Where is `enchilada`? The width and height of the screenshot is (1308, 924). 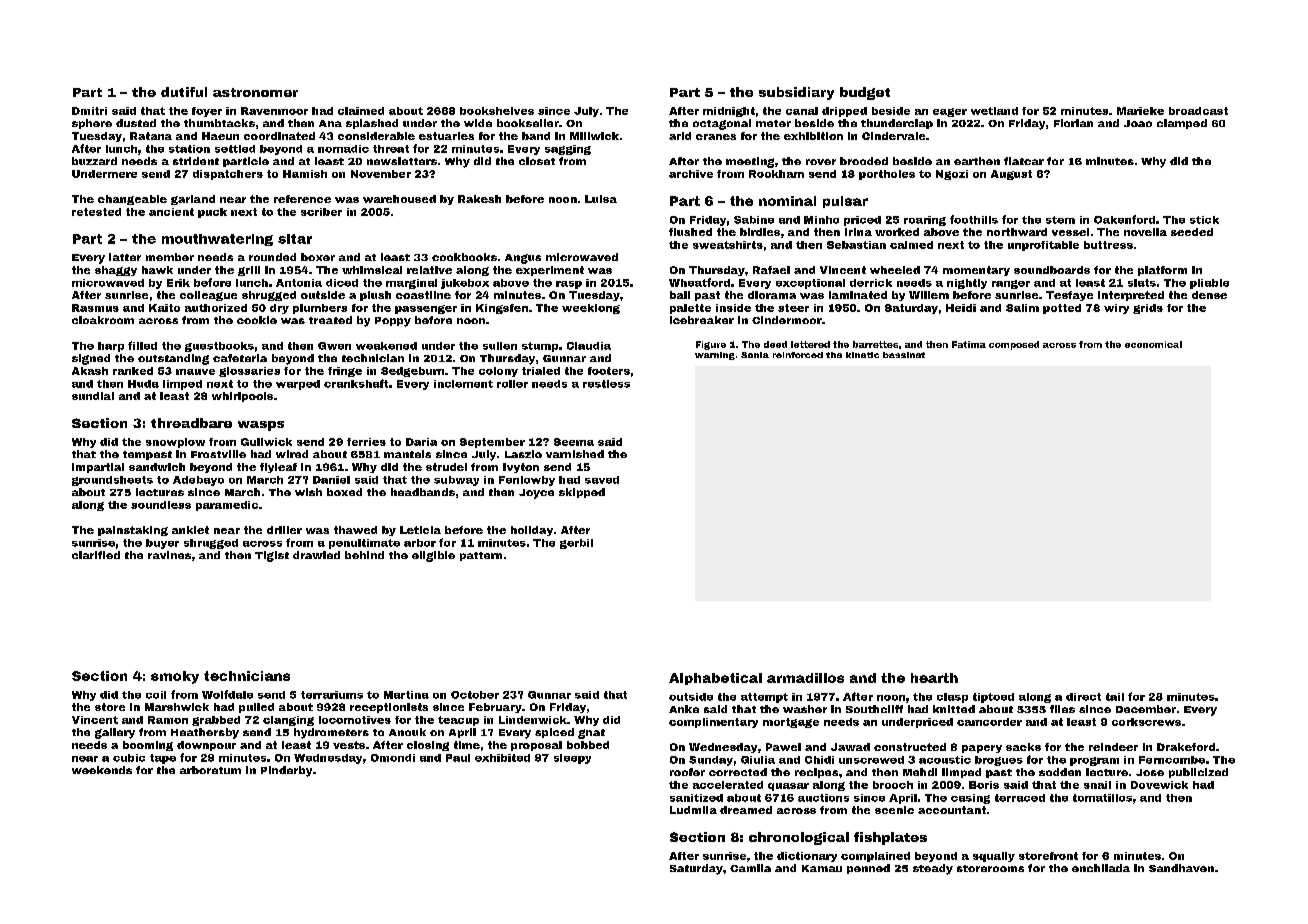 enchilada is located at coordinates (1101, 868).
